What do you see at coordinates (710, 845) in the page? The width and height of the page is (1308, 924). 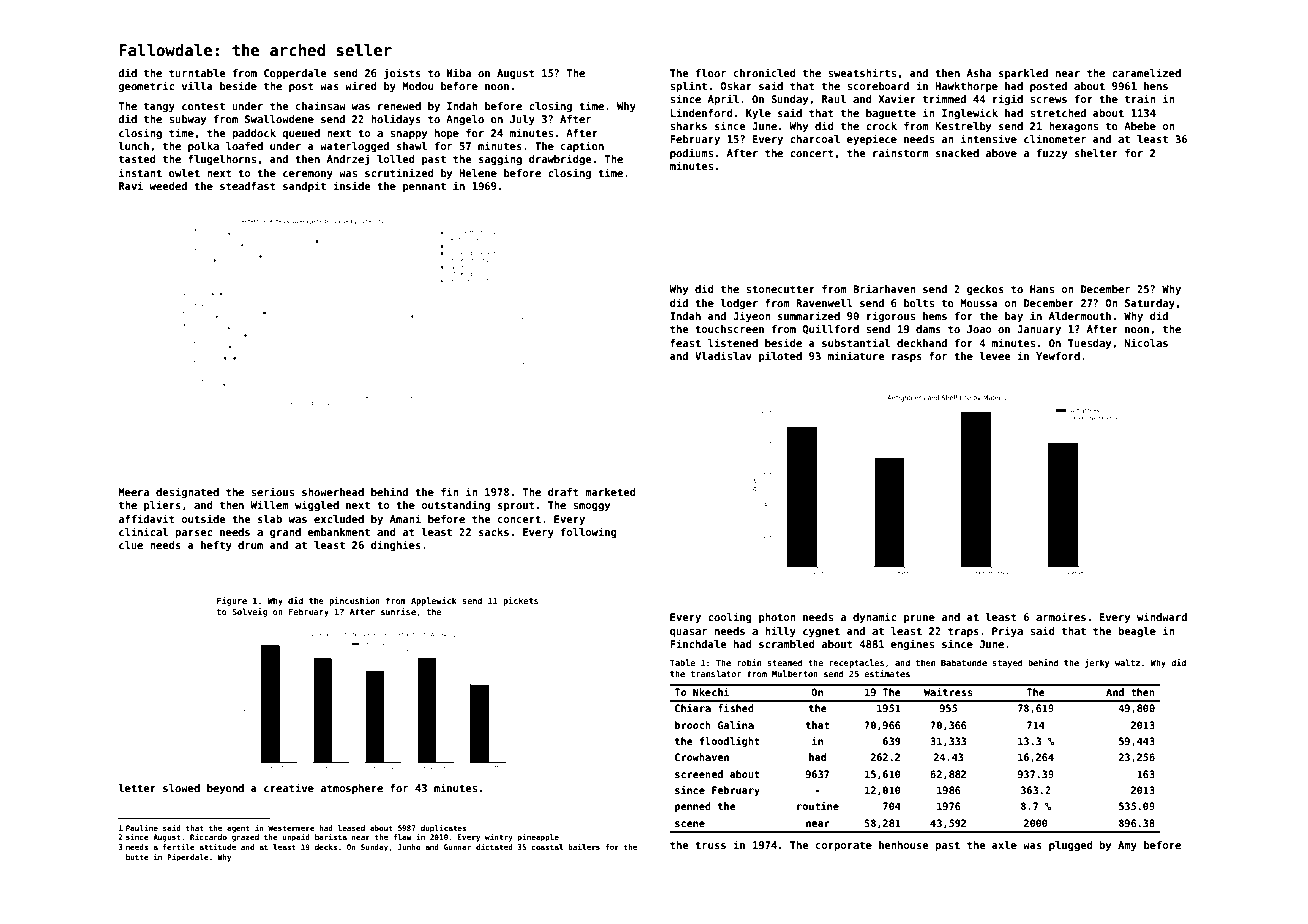 I see `truss` at bounding box center [710, 845].
